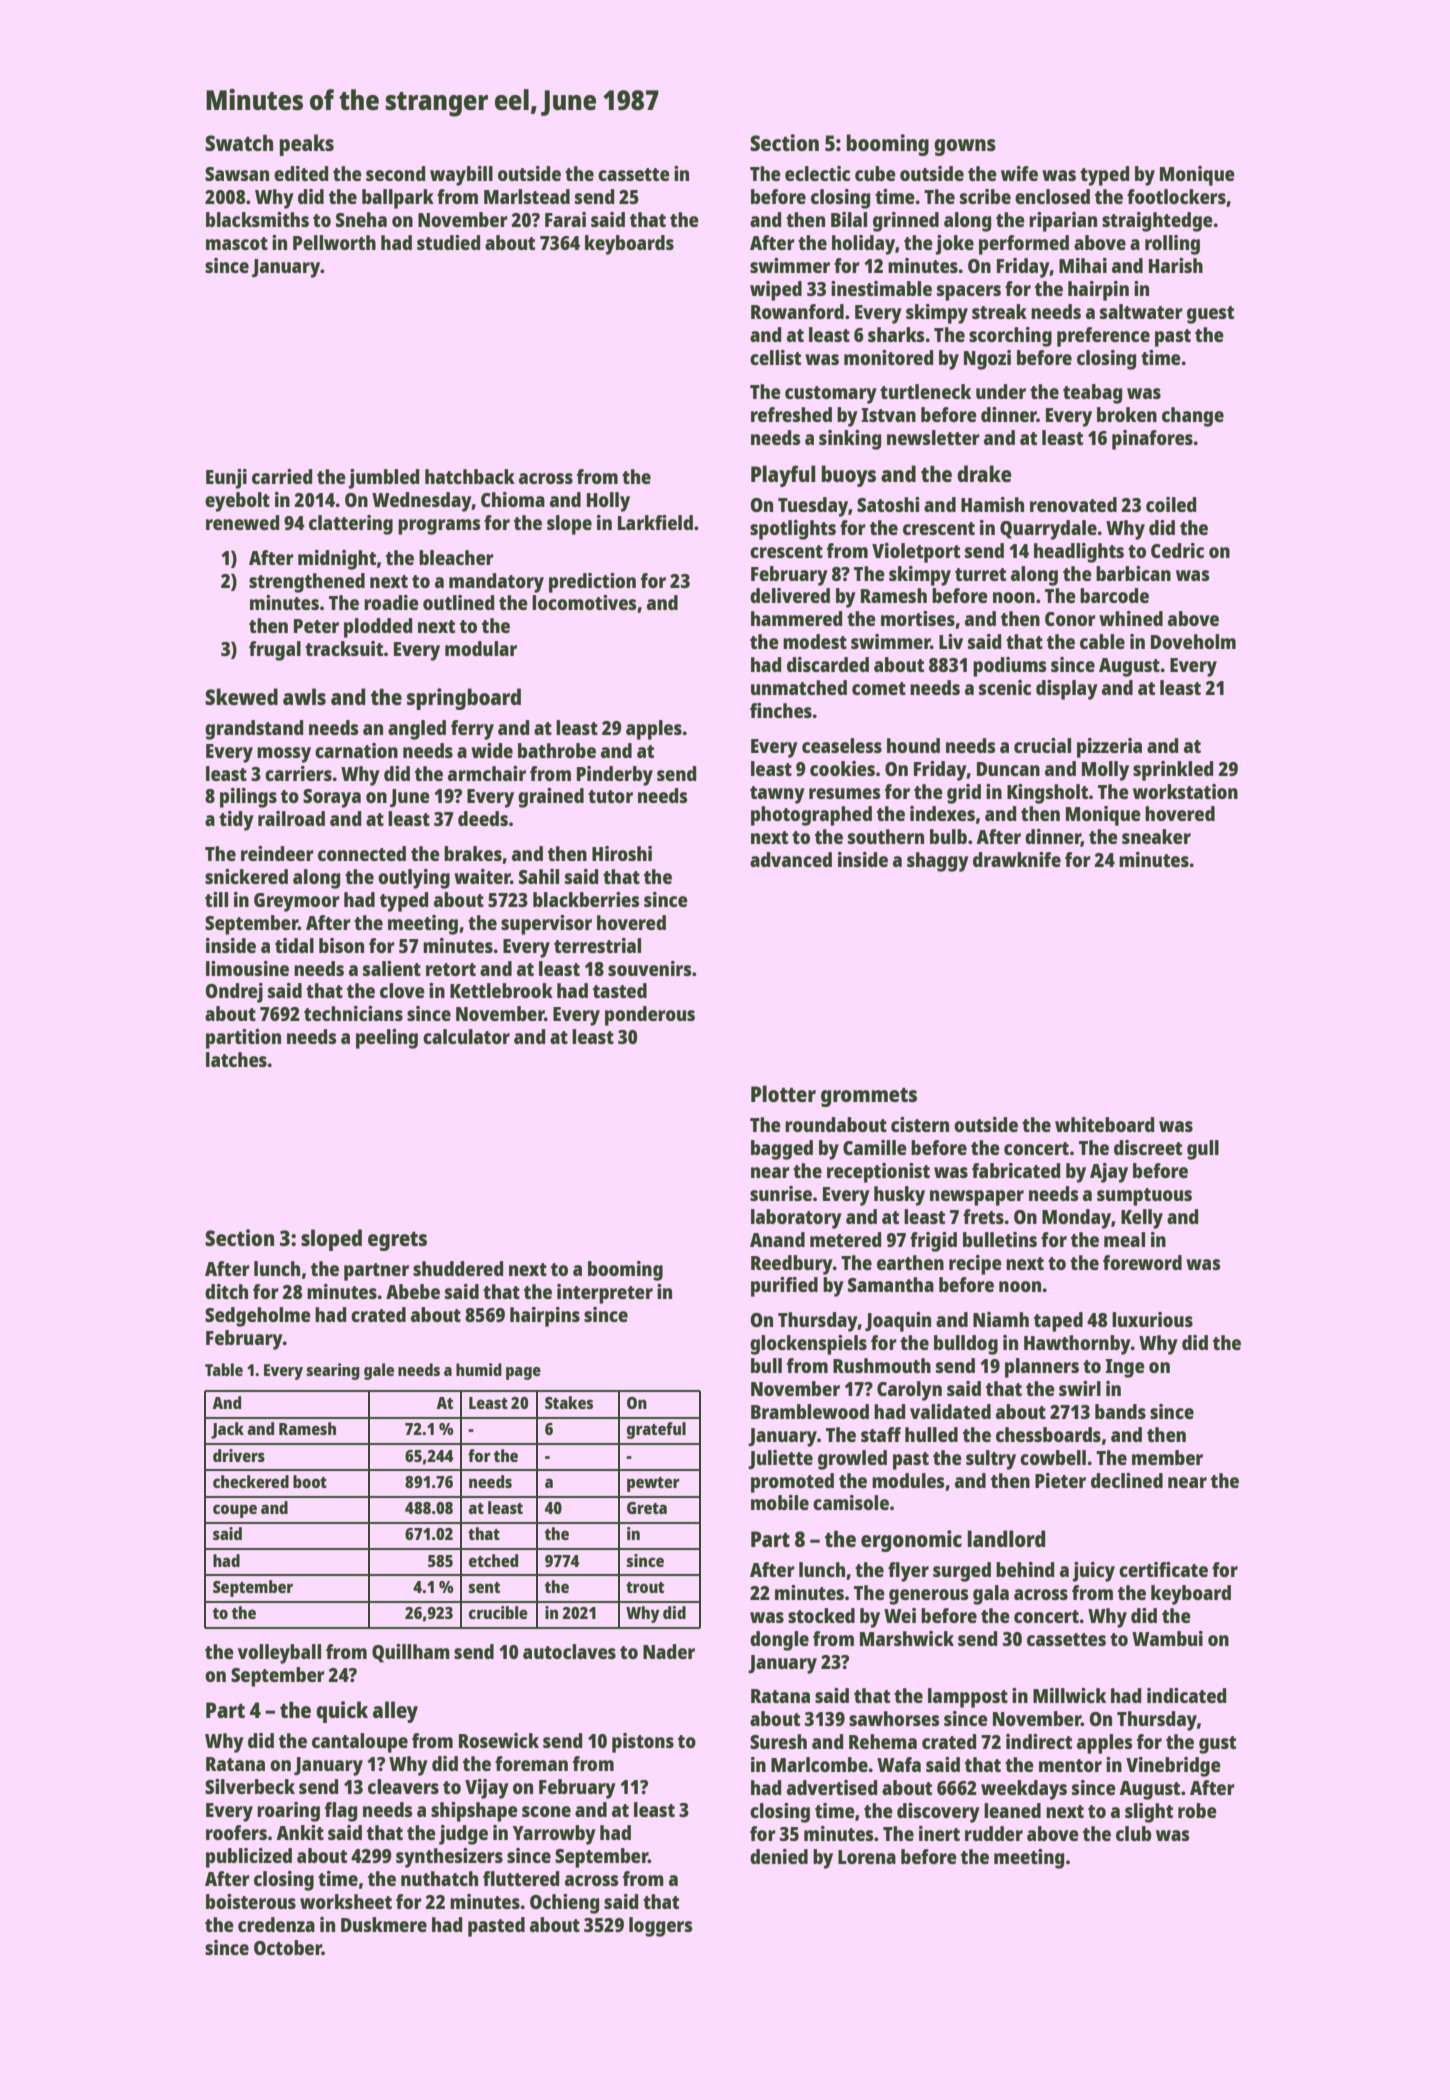 The width and height of the screenshot is (1450, 2100). I want to click on second, so click(395, 173).
